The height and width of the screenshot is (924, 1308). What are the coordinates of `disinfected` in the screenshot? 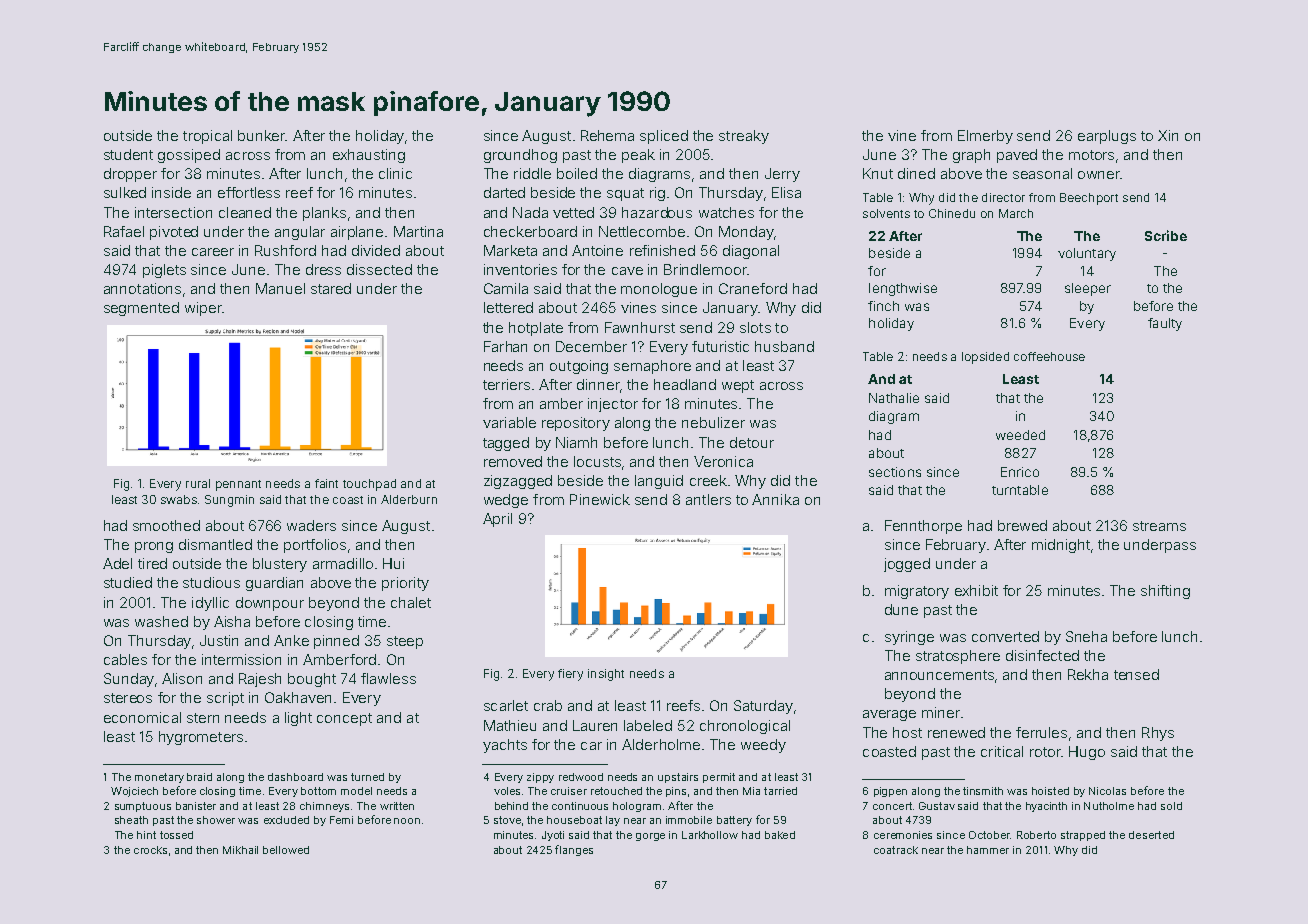 It's located at (1042, 655).
